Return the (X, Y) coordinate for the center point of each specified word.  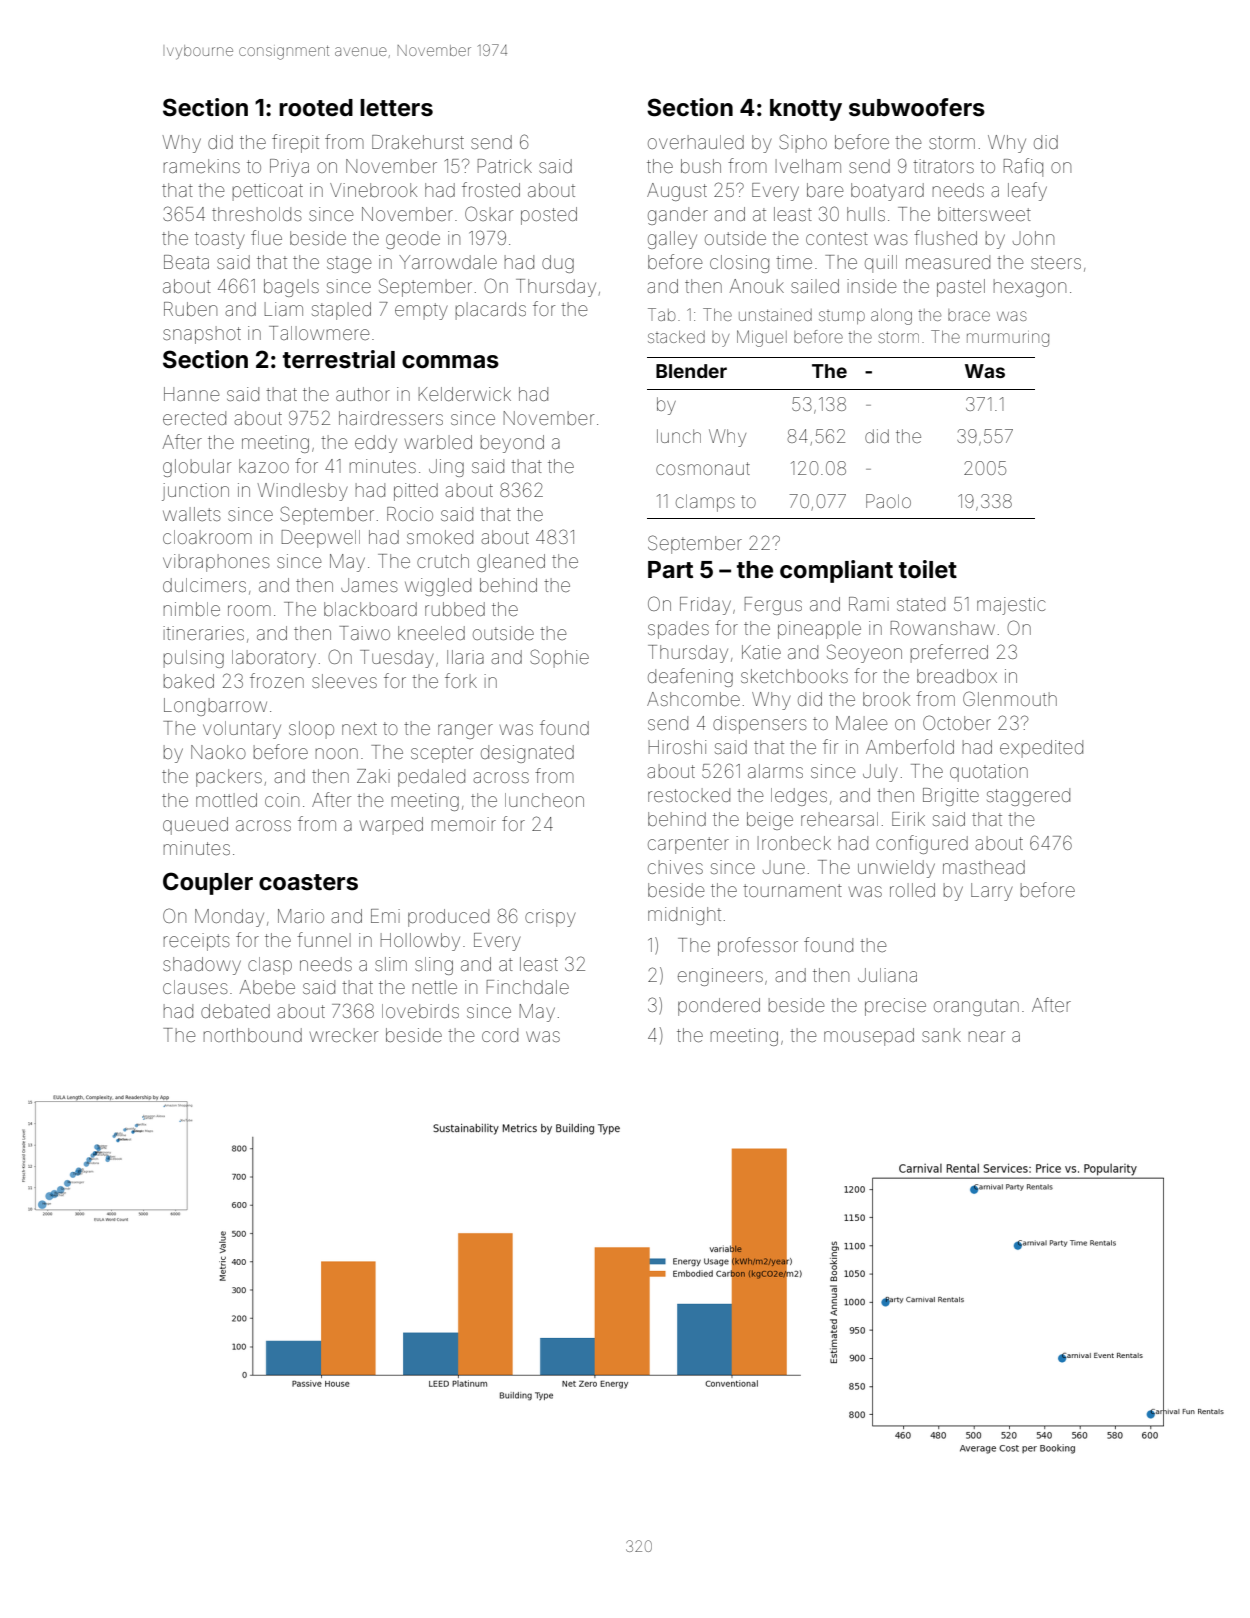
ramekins (202, 166)
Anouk (757, 286)
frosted (491, 189)
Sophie (559, 658)
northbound (253, 1035)
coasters (308, 882)
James (369, 585)
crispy (550, 918)
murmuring (1008, 340)
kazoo (264, 466)
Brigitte (951, 797)
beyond (512, 444)
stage (349, 264)
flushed (945, 237)
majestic (1011, 606)
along (891, 317)
